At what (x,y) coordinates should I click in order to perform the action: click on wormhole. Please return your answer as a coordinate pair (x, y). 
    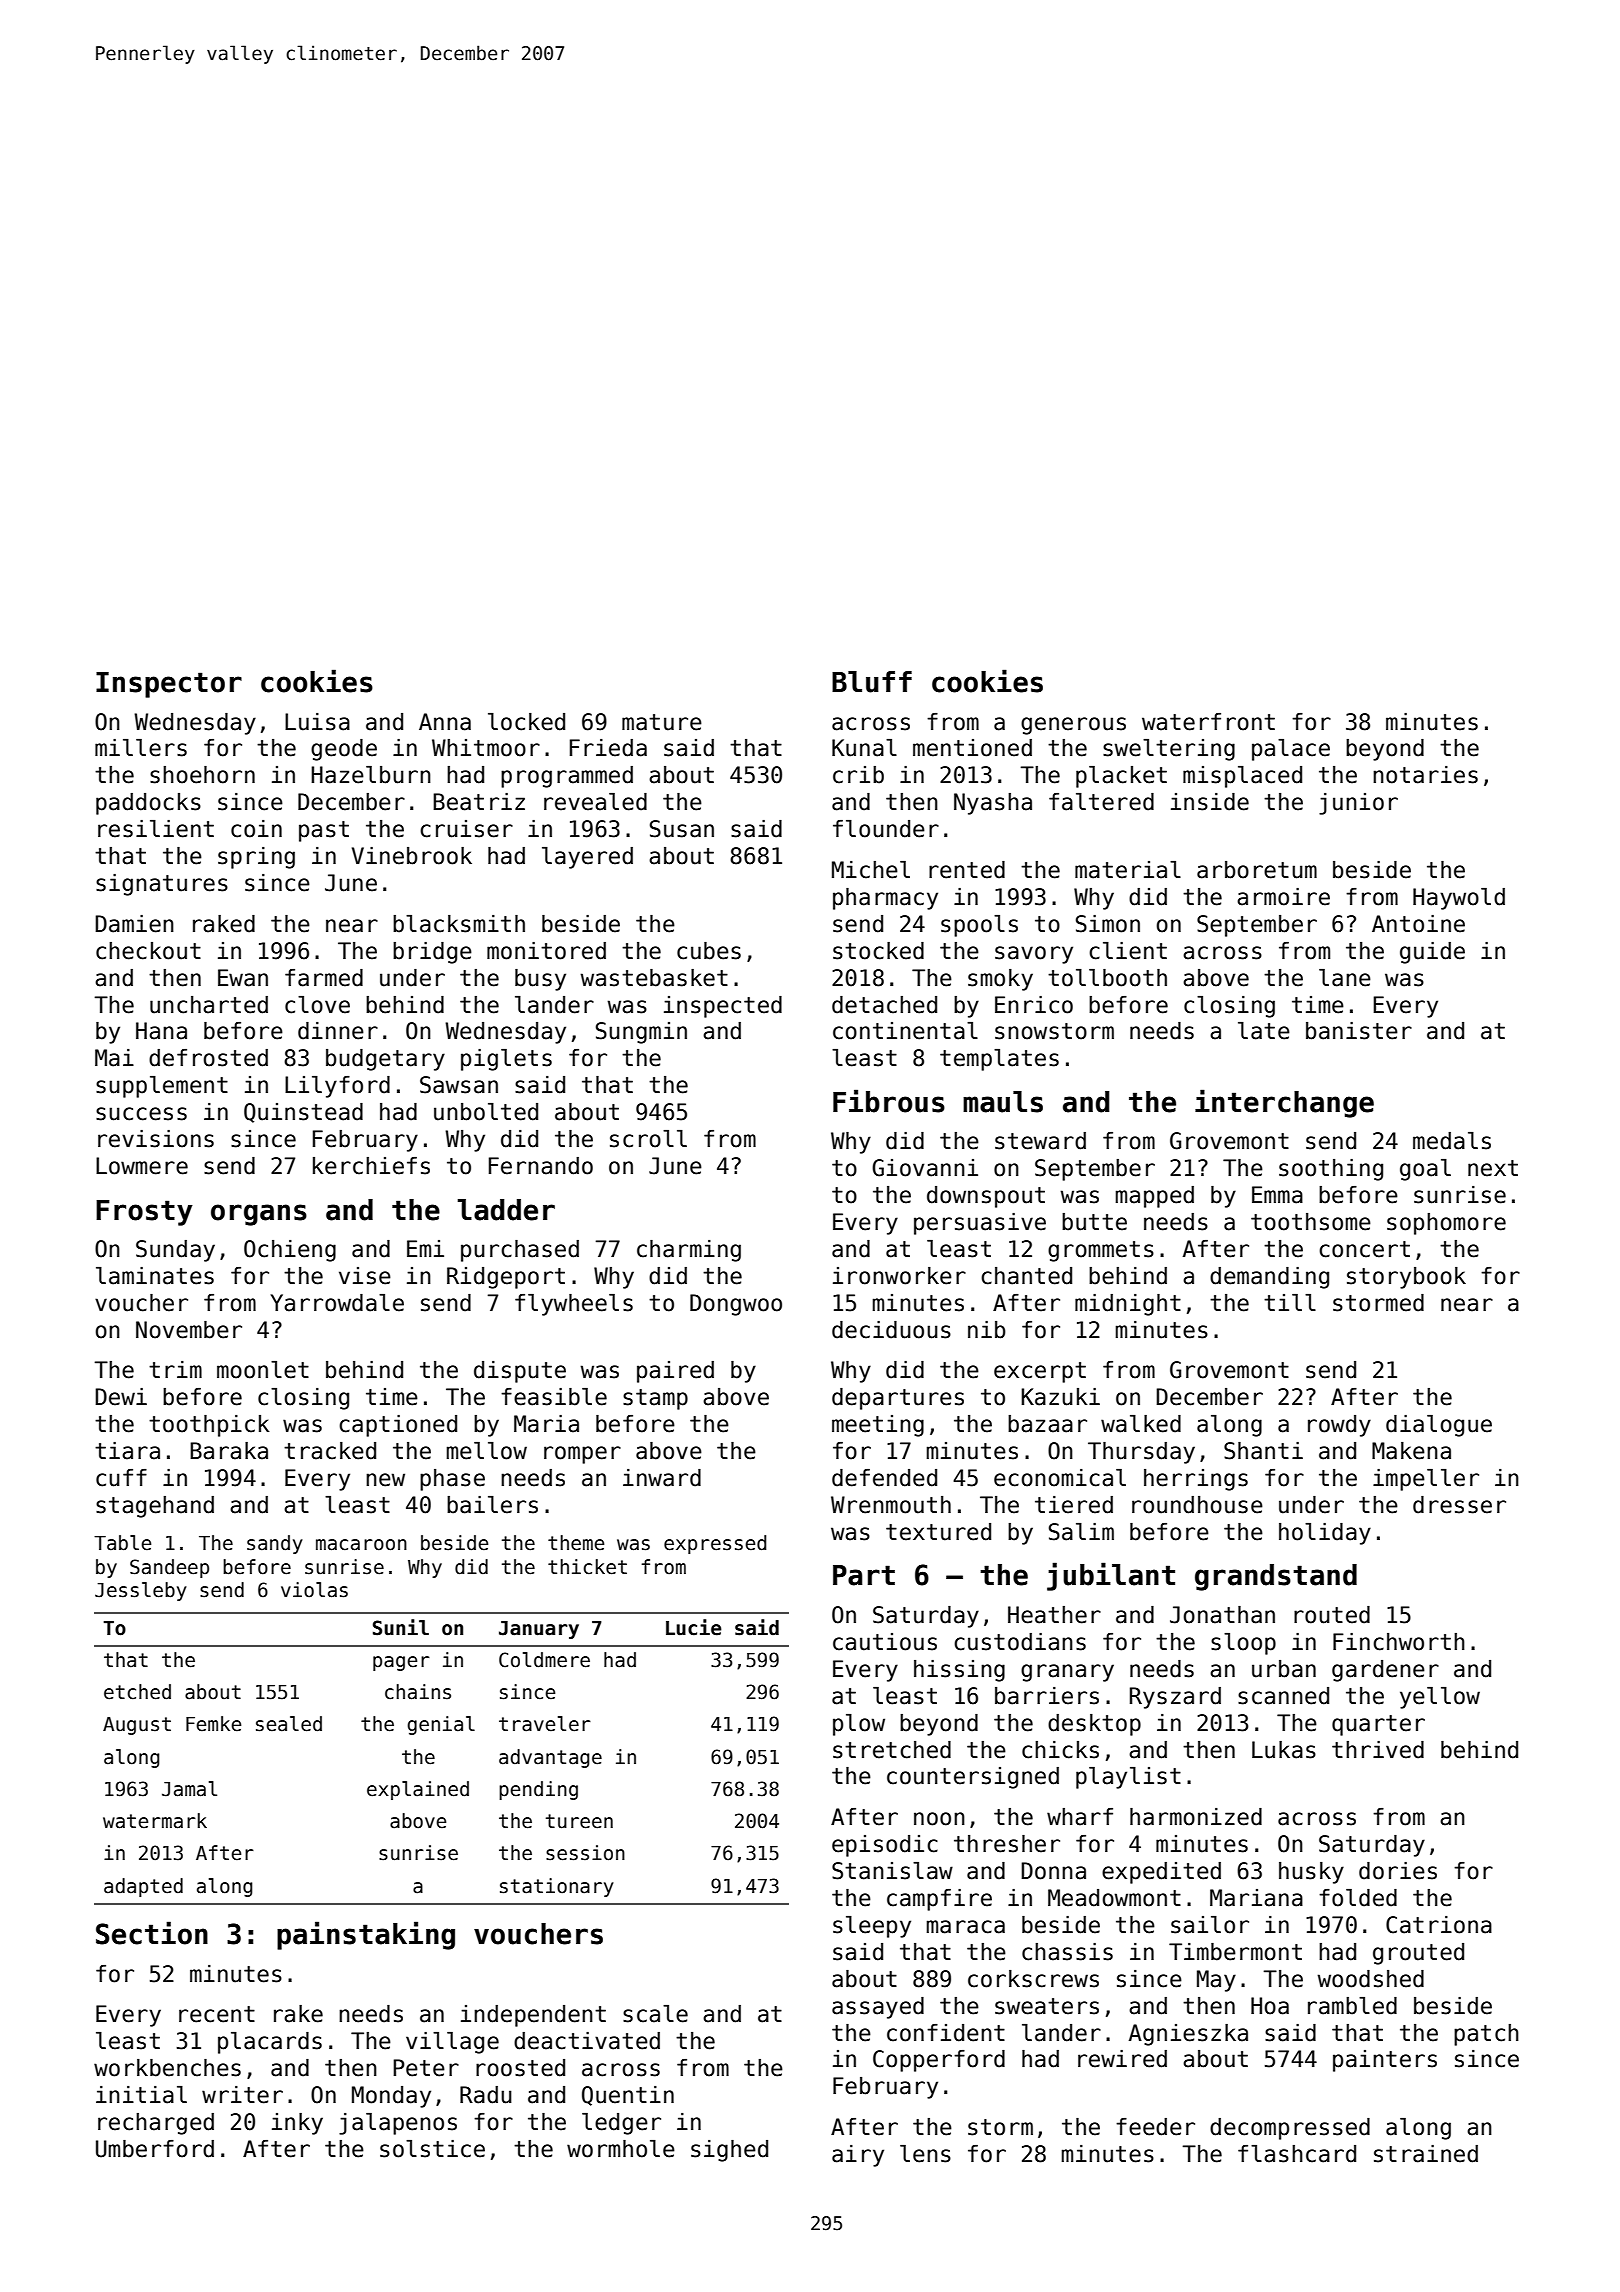
    Looking at the image, I should click on (621, 2149).
